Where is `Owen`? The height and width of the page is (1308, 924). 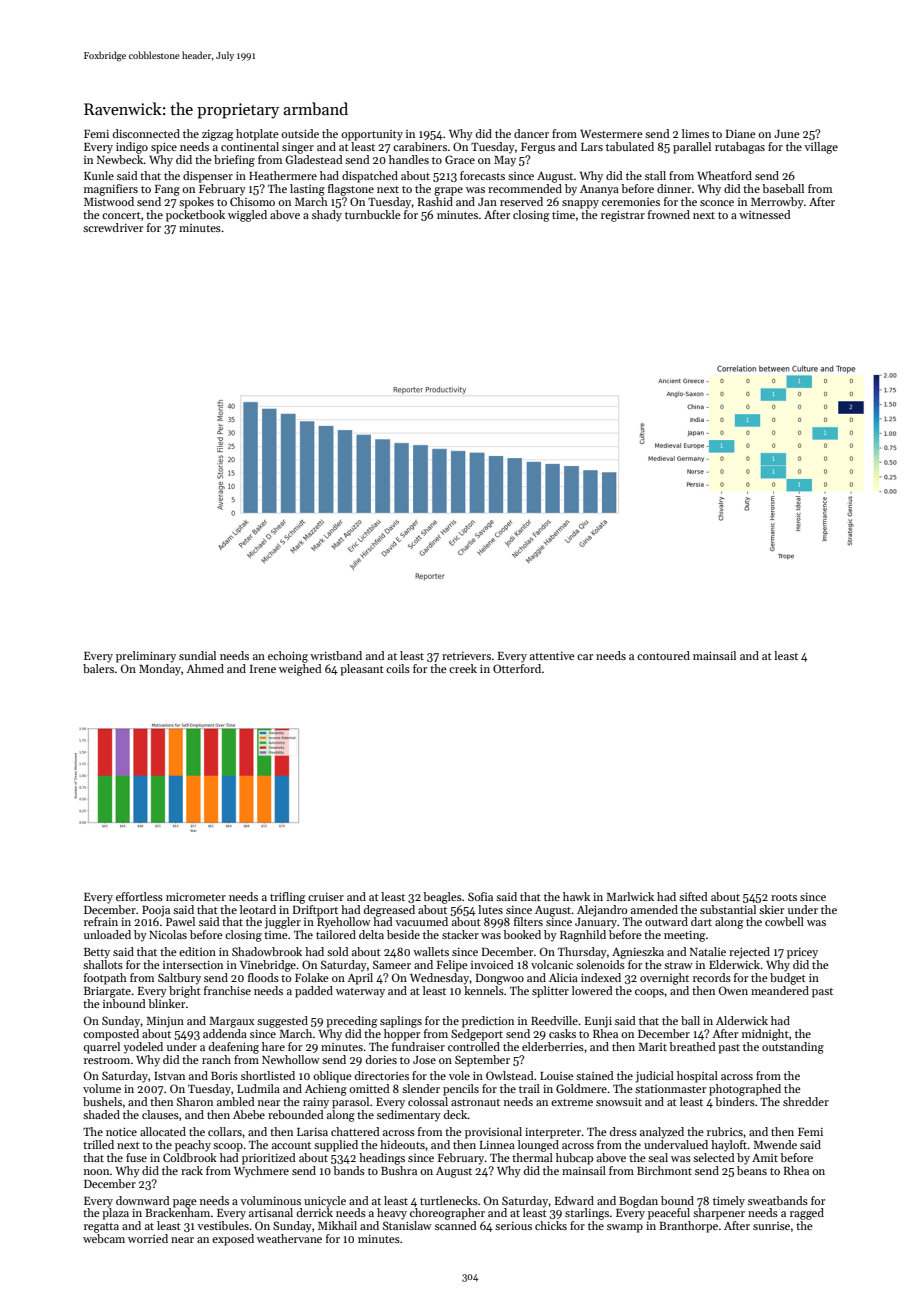 Owen is located at coordinates (733, 990).
